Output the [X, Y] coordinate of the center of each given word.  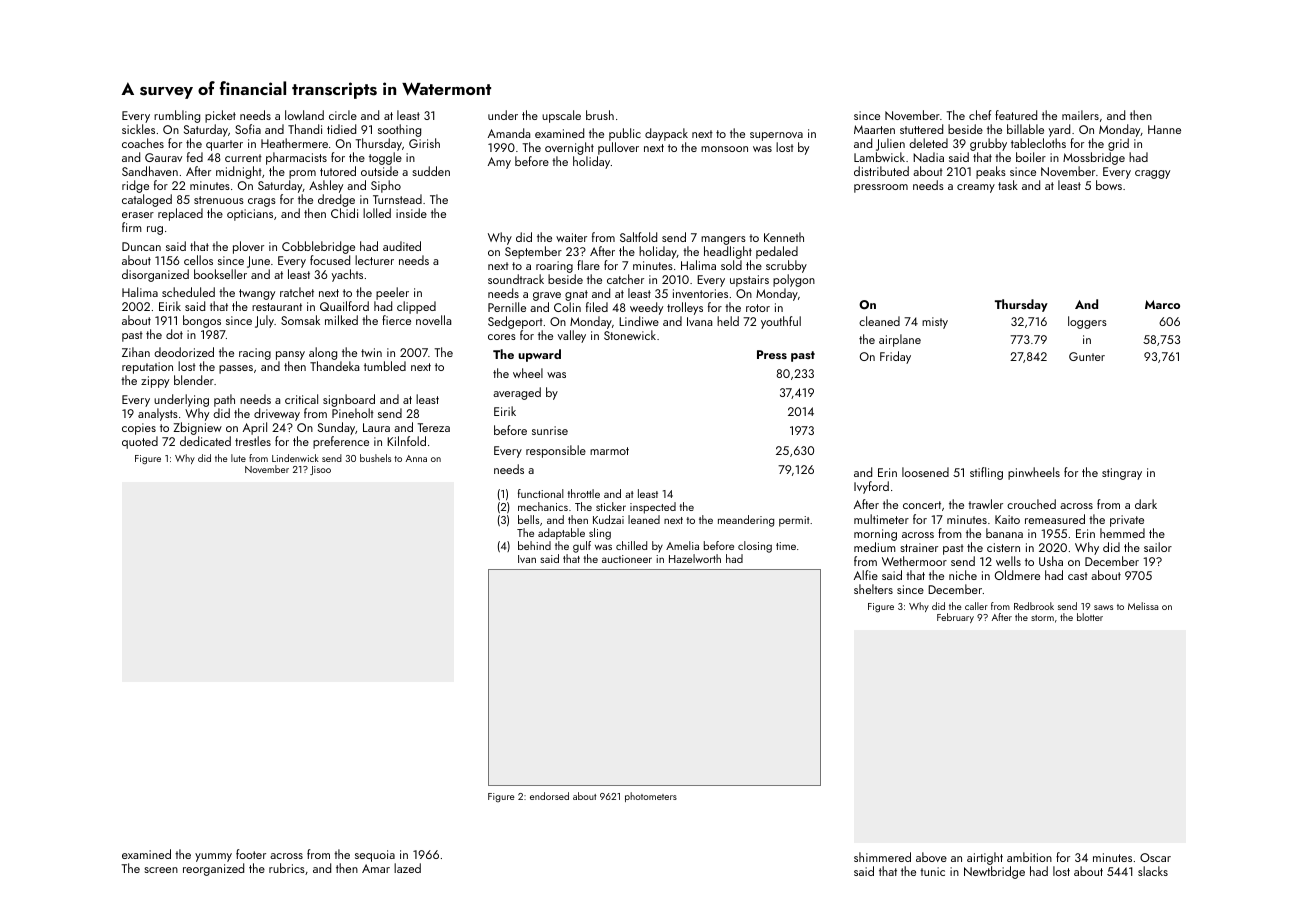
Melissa [1143, 606]
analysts [158, 414]
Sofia [248, 129]
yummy [213, 857]
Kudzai [608, 519]
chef [980, 115]
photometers [651, 797]
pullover [618, 148]
